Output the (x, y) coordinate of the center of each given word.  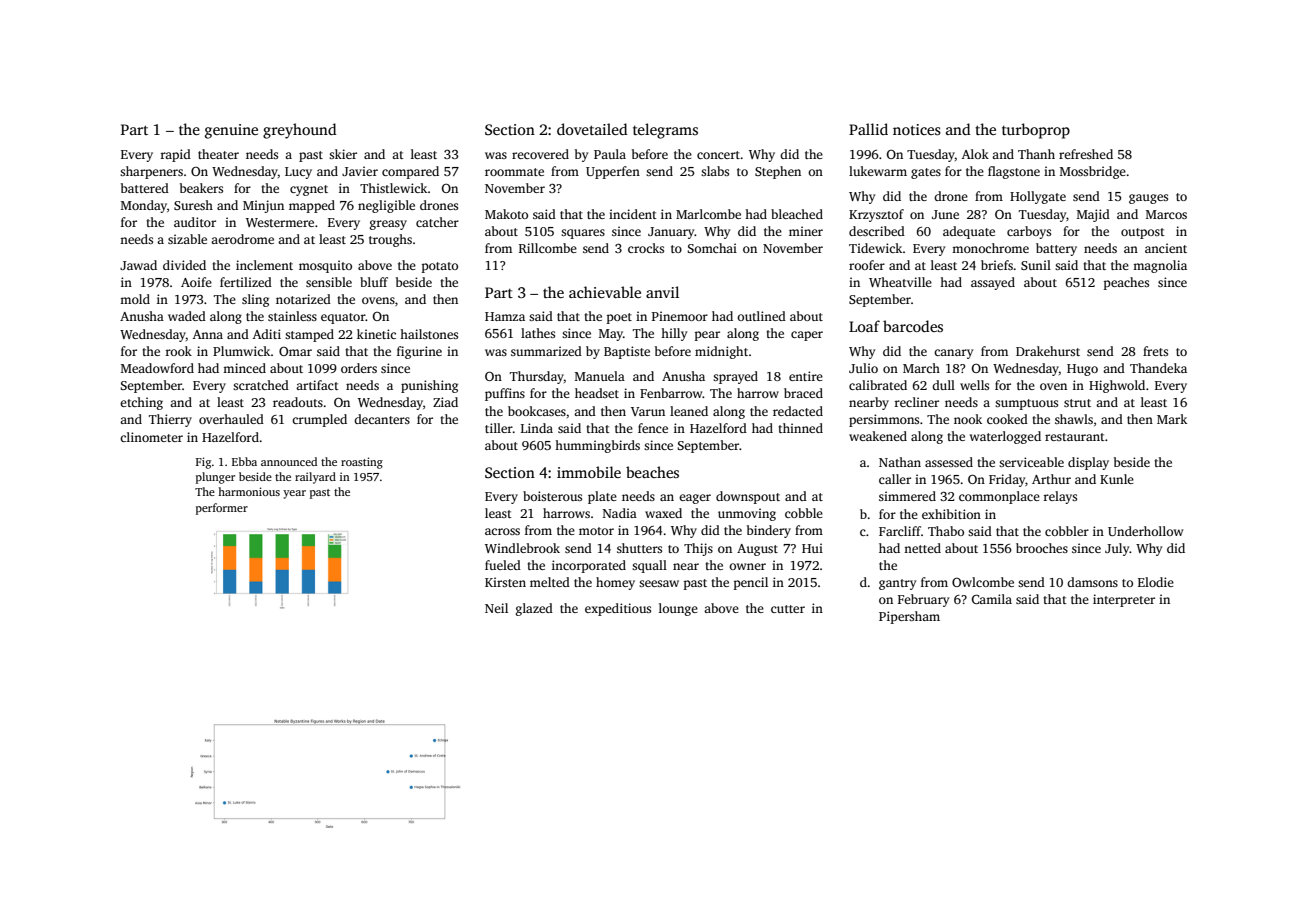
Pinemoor (680, 316)
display (1088, 463)
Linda (537, 428)
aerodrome (242, 239)
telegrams (665, 131)
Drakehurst (1048, 351)
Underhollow (1145, 531)
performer (222, 509)
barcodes (913, 326)
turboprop (1036, 131)
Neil (496, 608)
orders (359, 368)
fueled (503, 565)
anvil (662, 292)
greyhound (300, 131)
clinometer (151, 437)
